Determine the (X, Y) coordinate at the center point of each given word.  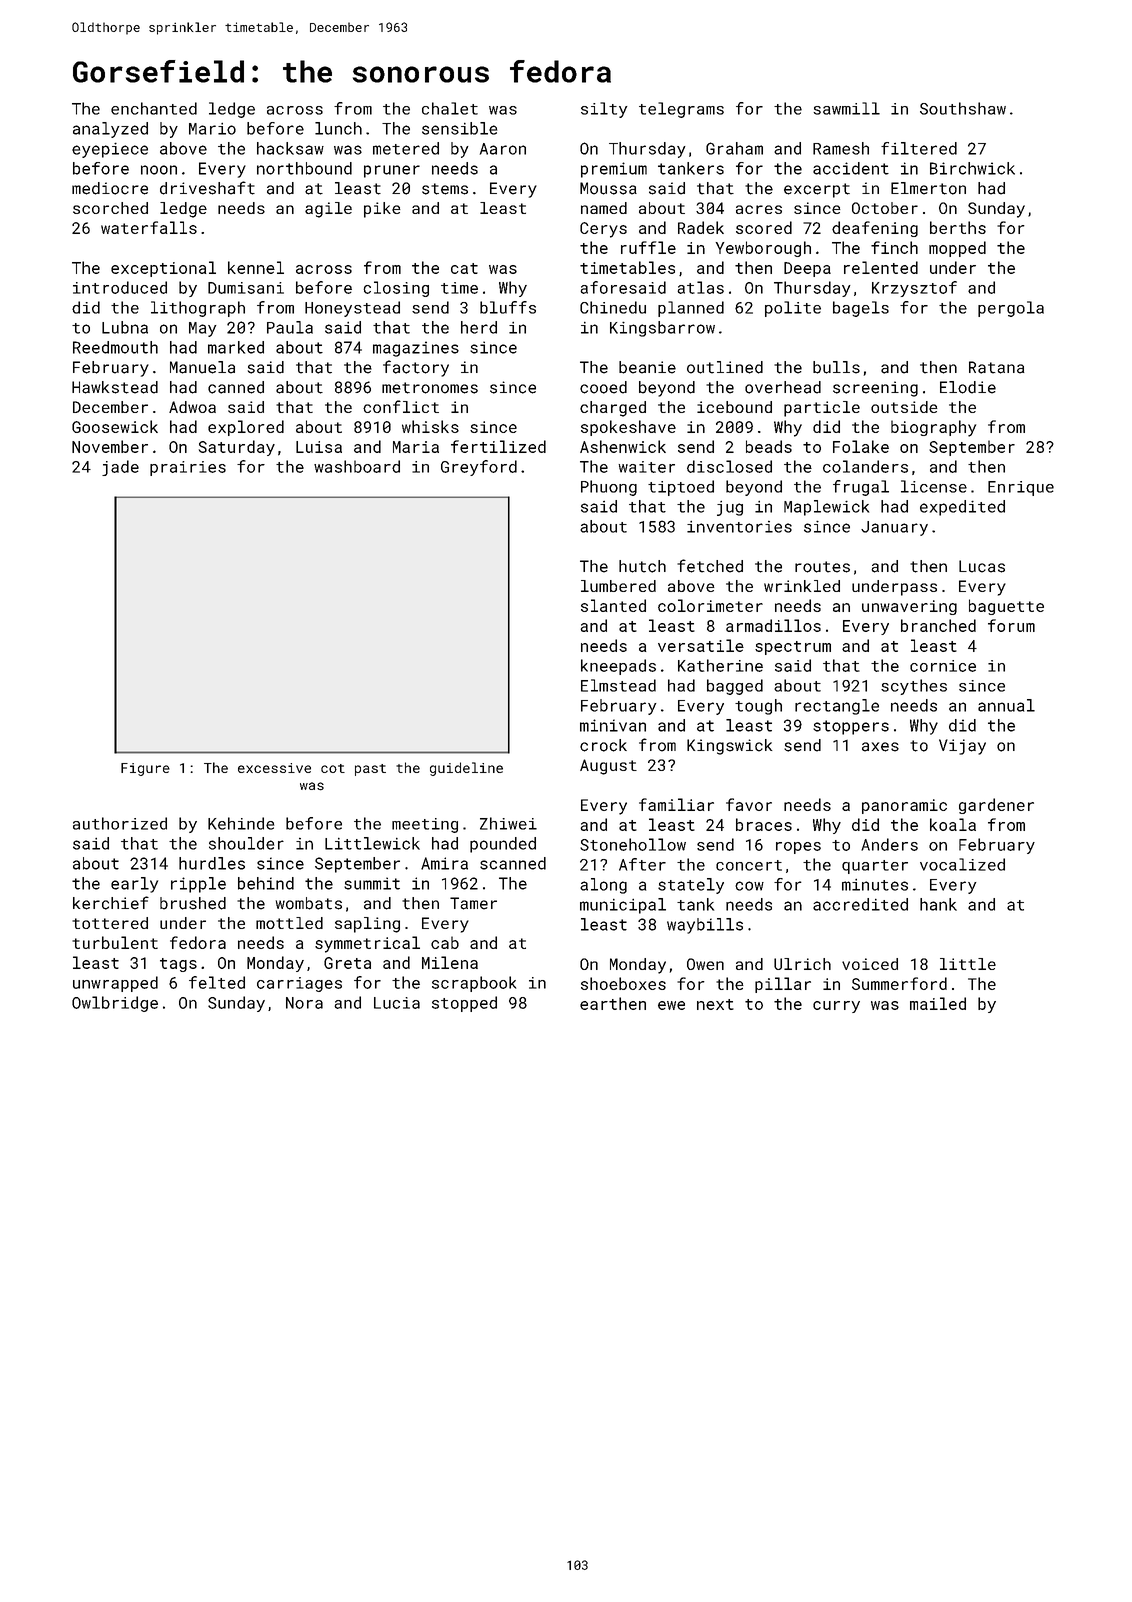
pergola (1011, 309)
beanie (647, 367)
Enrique (1021, 488)
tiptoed (681, 488)
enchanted (154, 108)
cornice (943, 666)
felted (217, 982)
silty (604, 110)
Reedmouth (115, 347)
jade (120, 468)
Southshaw (963, 108)
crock (603, 745)
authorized (120, 823)
